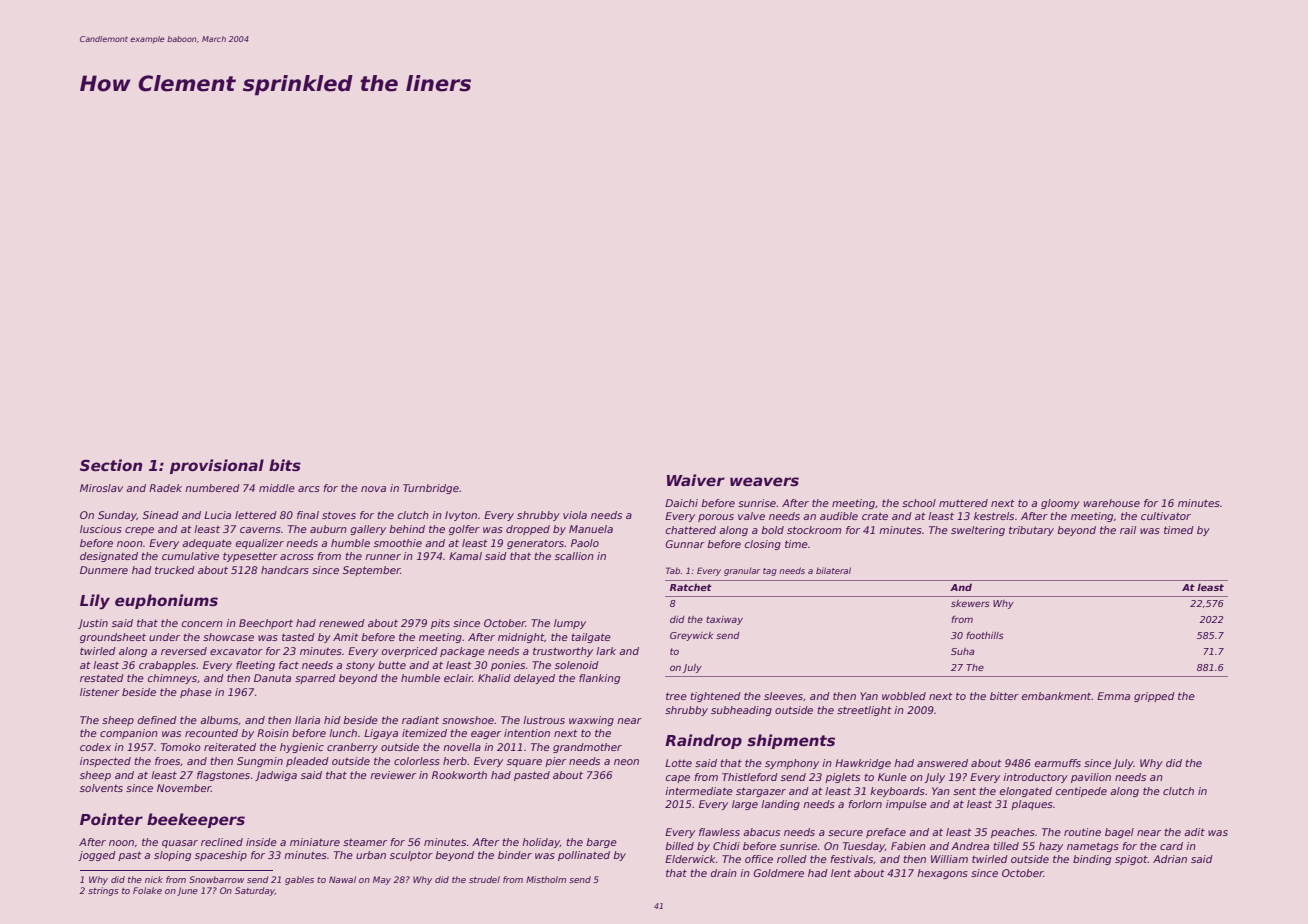 The image size is (1308, 924). What do you see at coordinates (1128, 530) in the screenshot?
I see `rail` at bounding box center [1128, 530].
